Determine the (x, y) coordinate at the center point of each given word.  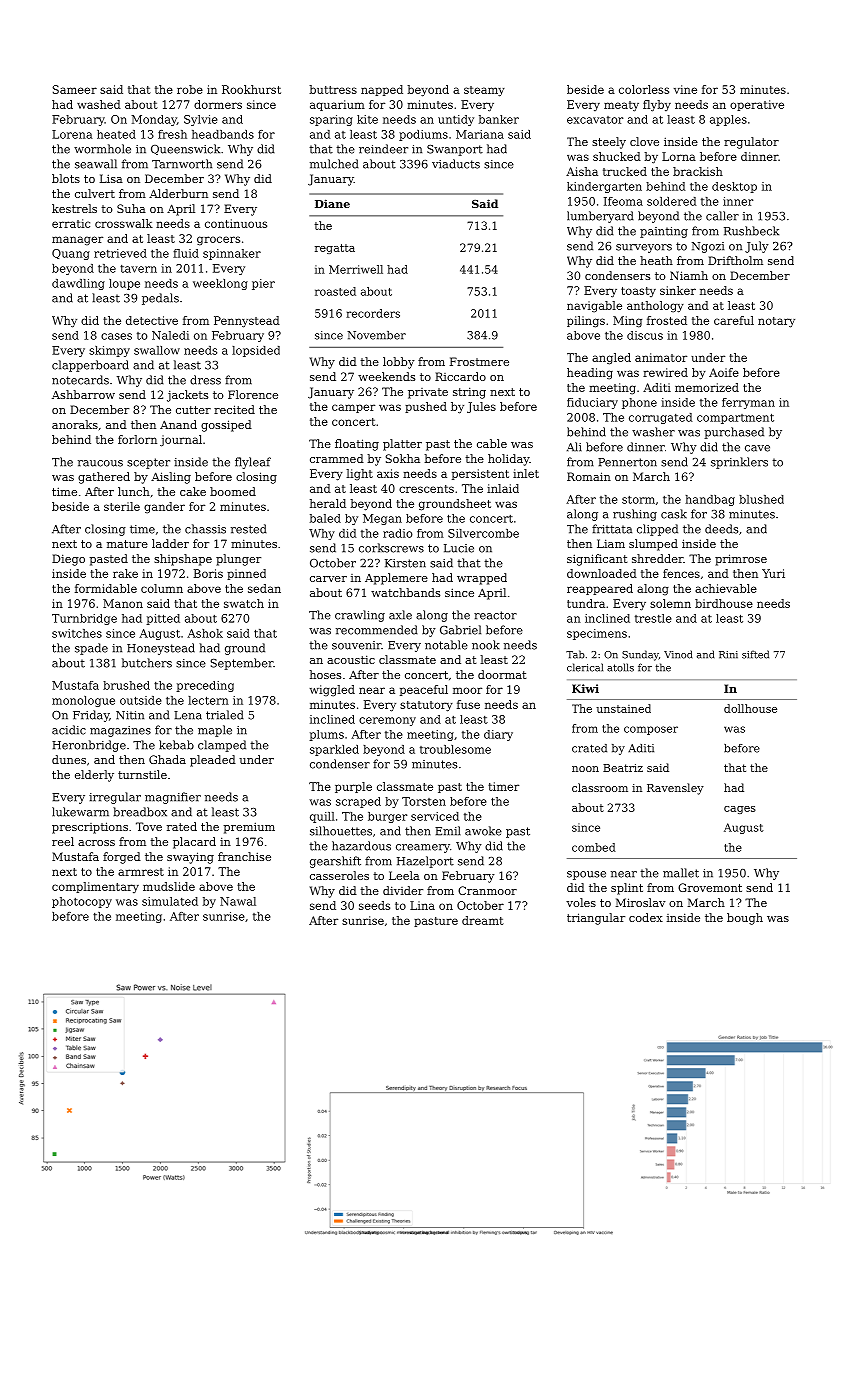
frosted (667, 320)
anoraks (75, 424)
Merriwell (356, 269)
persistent (480, 474)
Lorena (72, 134)
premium (249, 828)
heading (590, 374)
